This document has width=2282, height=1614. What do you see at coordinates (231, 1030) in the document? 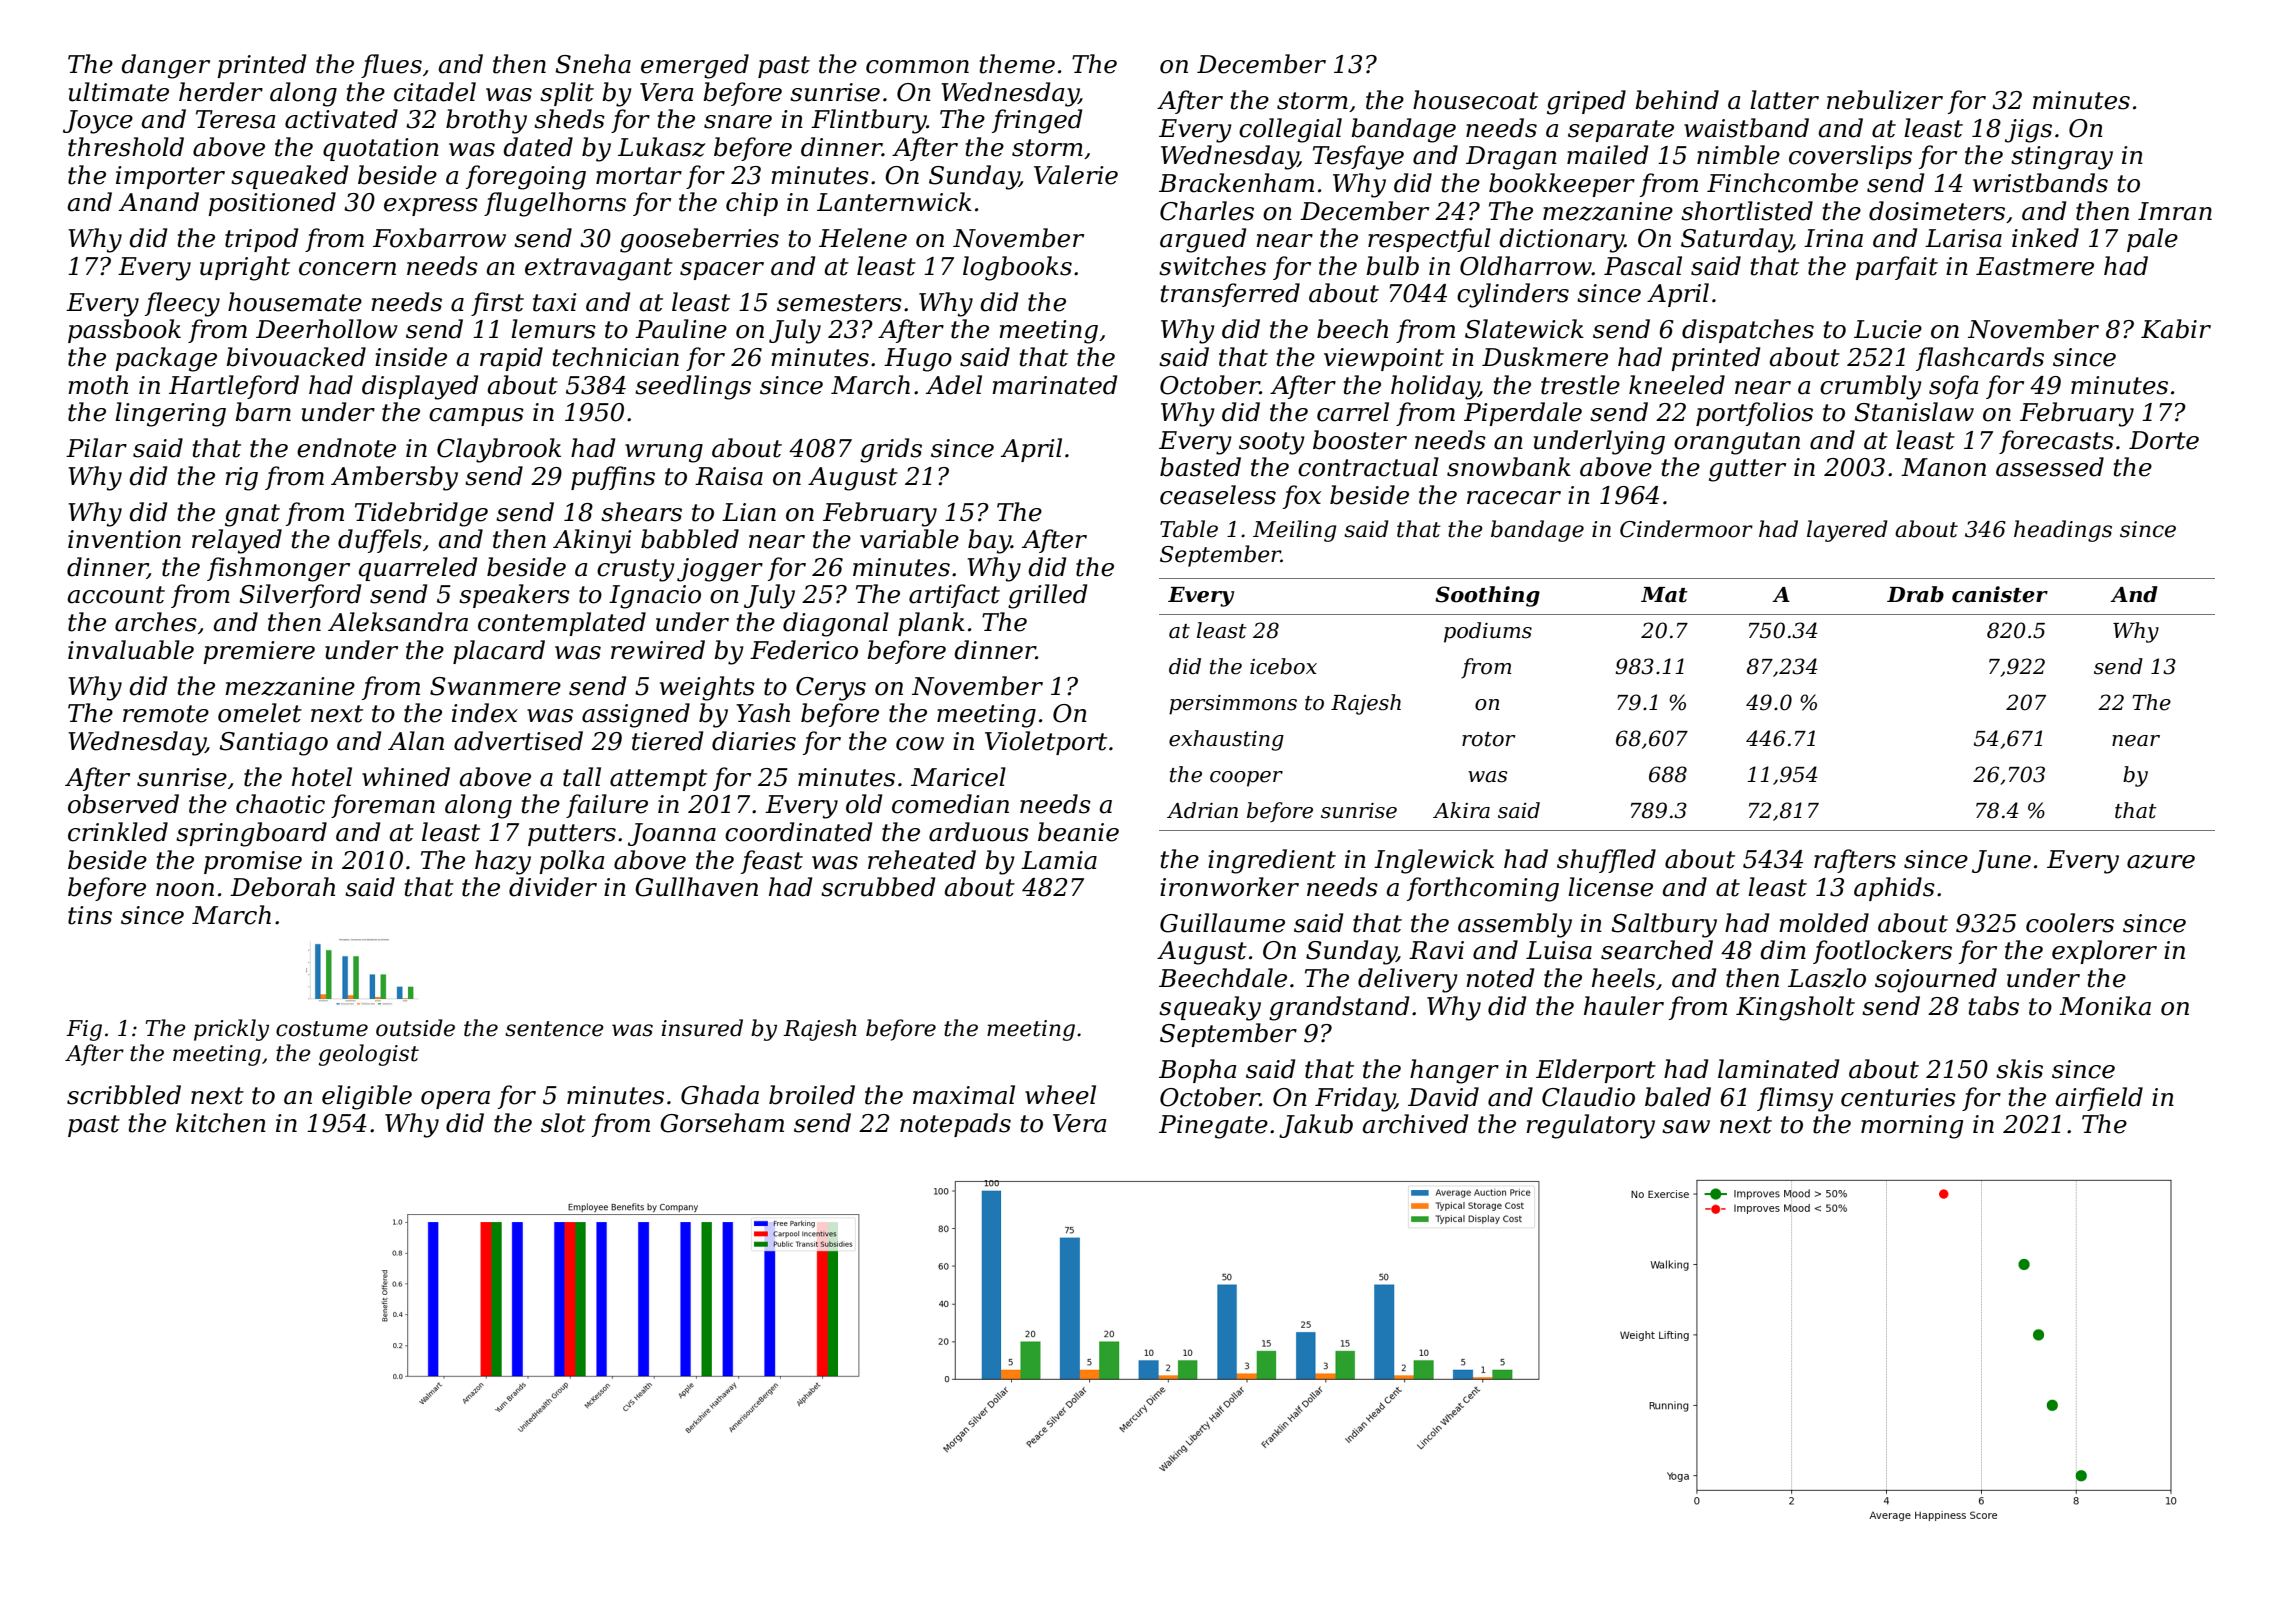
I see `prickly` at bounding box center [231, 1030].
